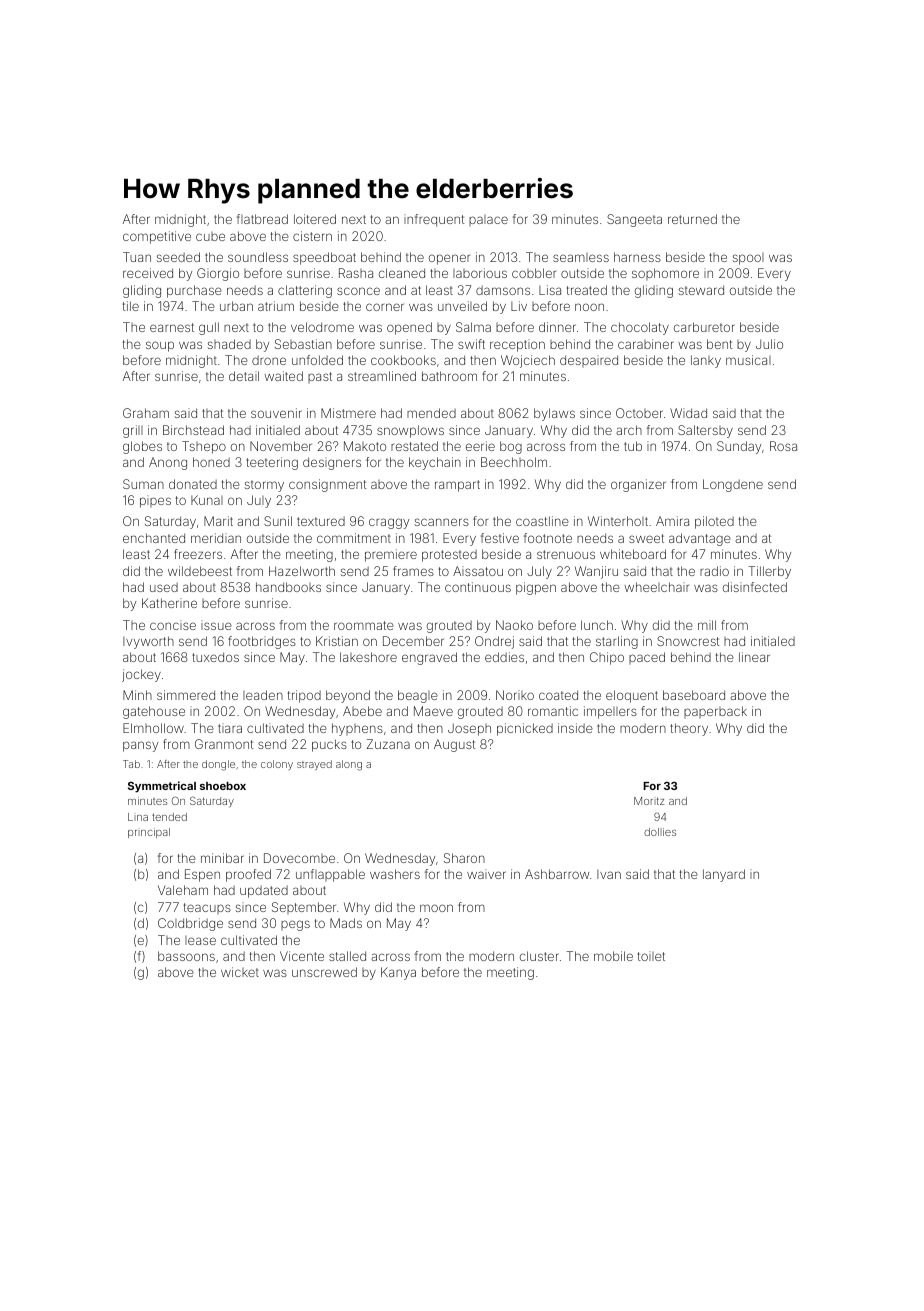 This document has width=924, height=1311. Describe the element at coordinates (431, 413) in the document. I see `mended` at that location.
